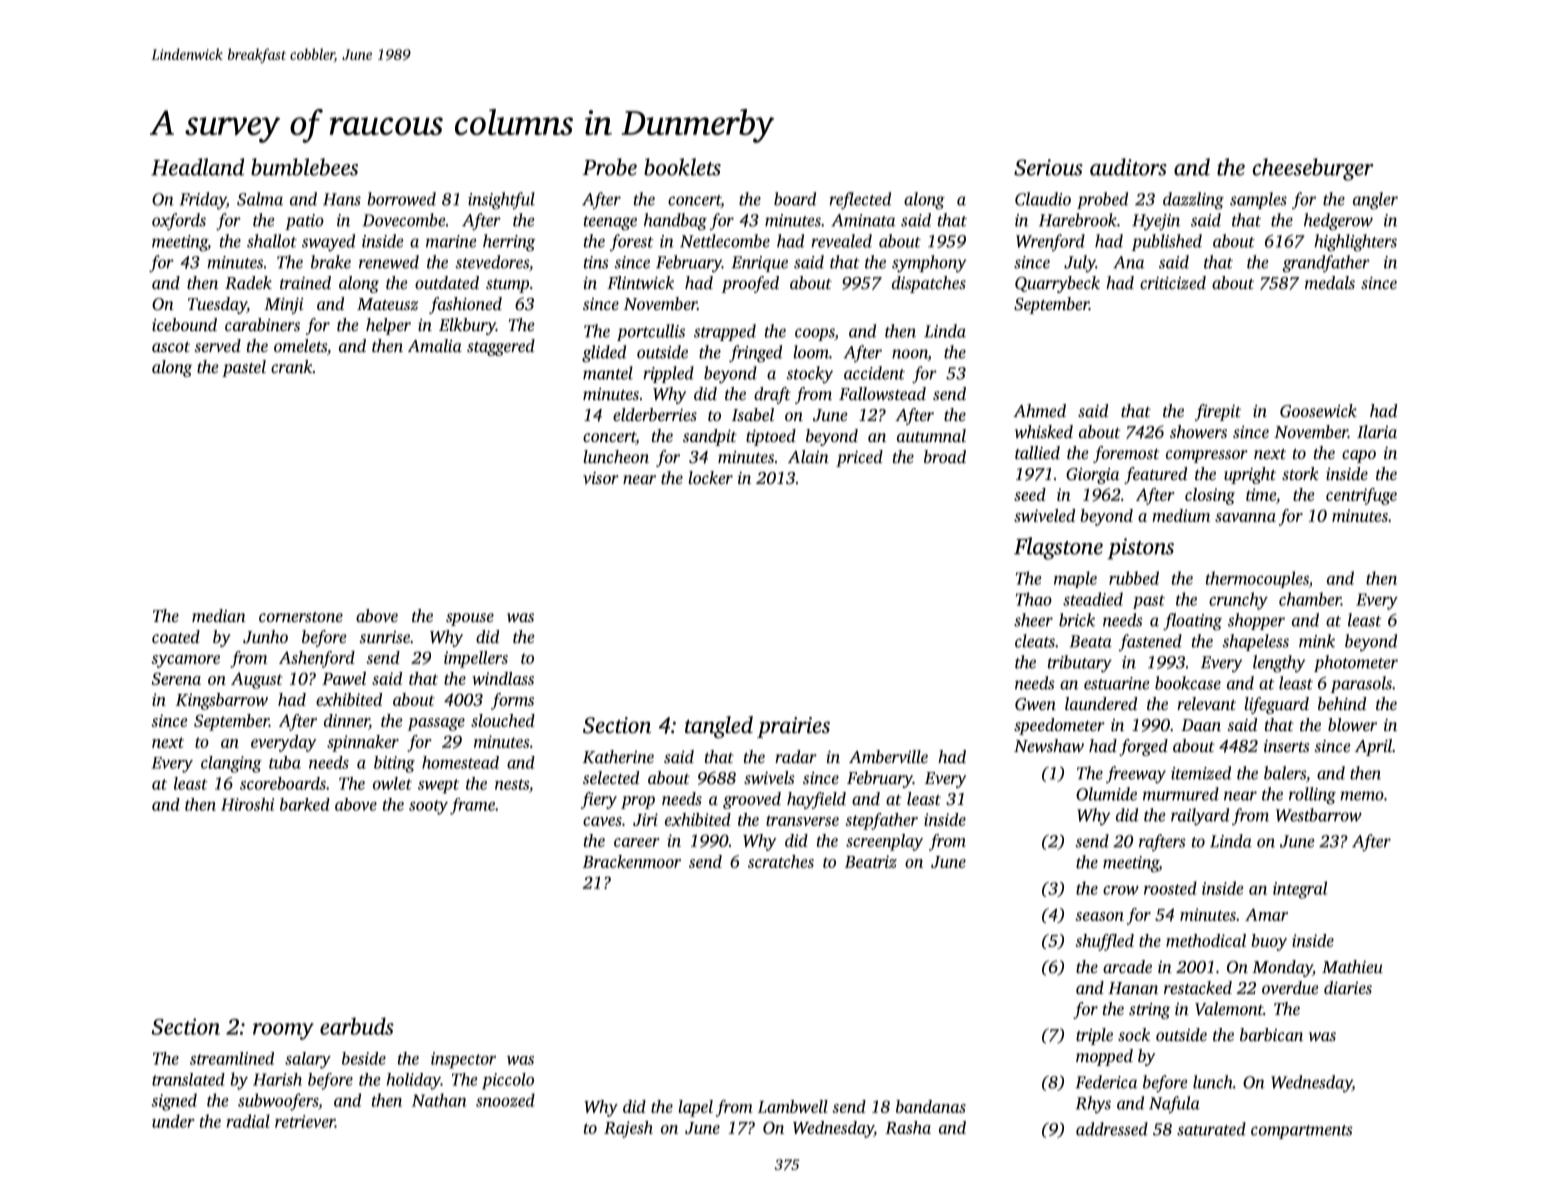  I want to click on coated, so click(176, 636).
